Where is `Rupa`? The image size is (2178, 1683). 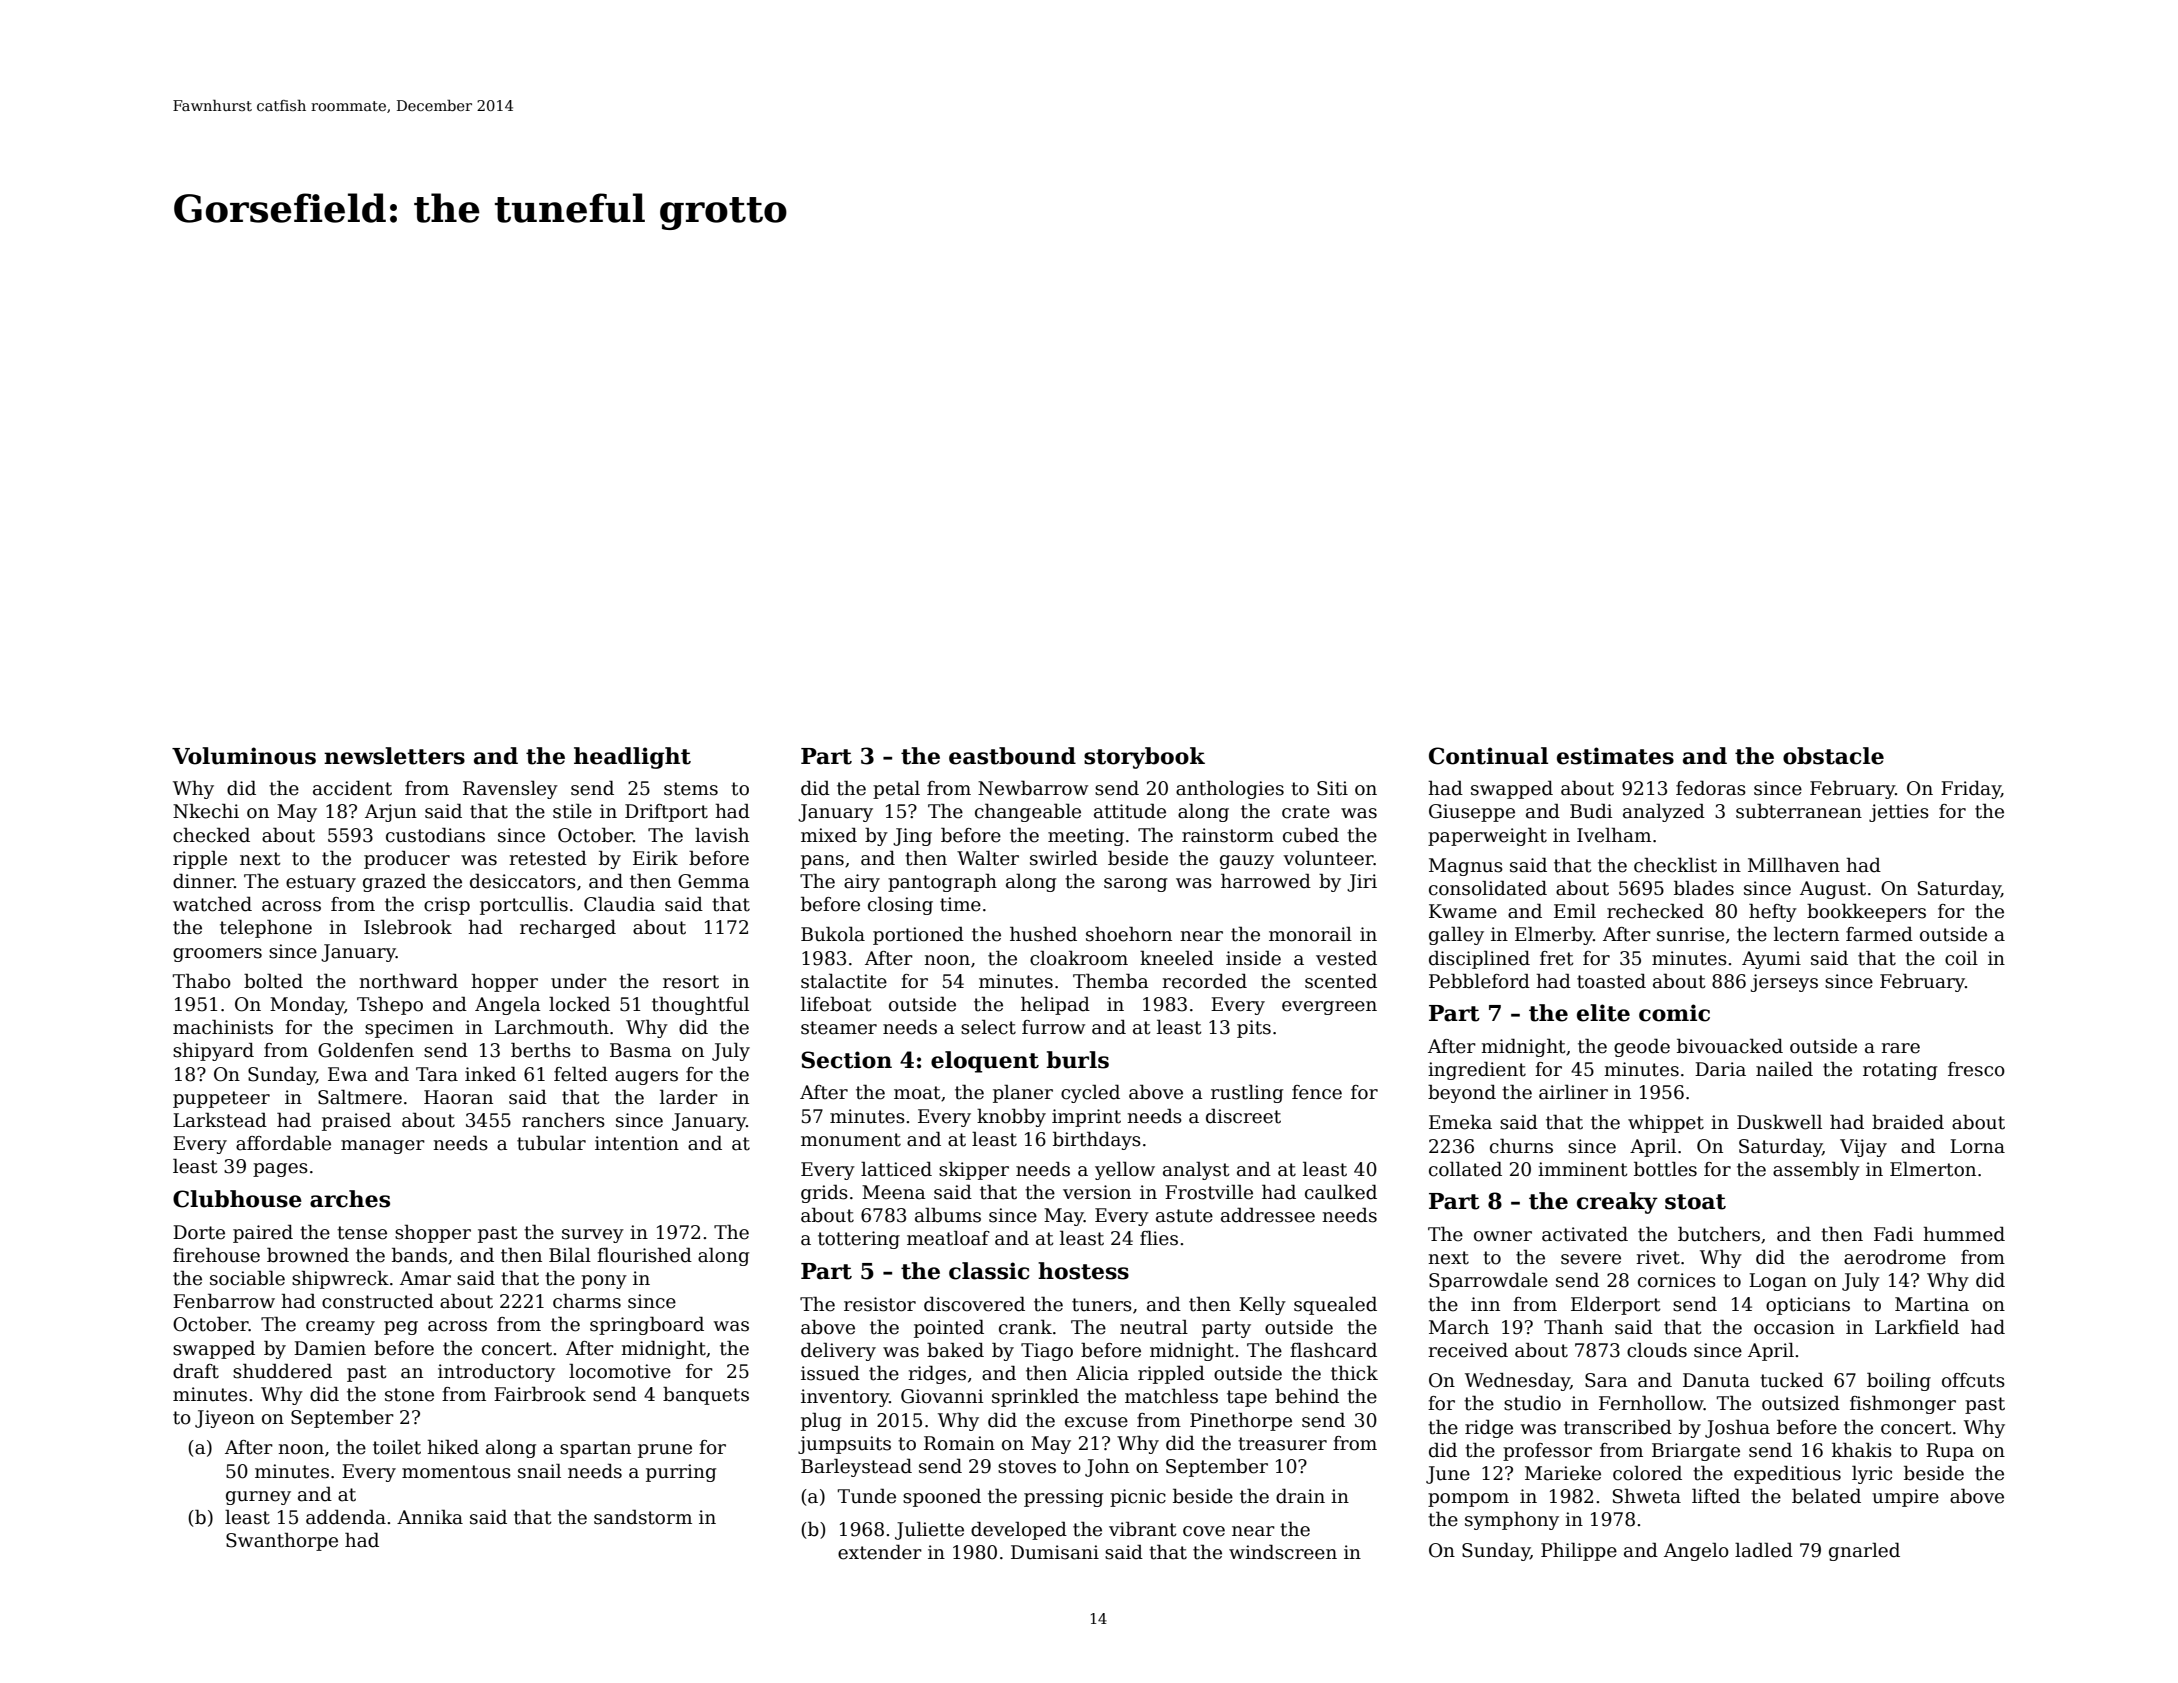 Rupa is located at coordinates (1950, 1452).
